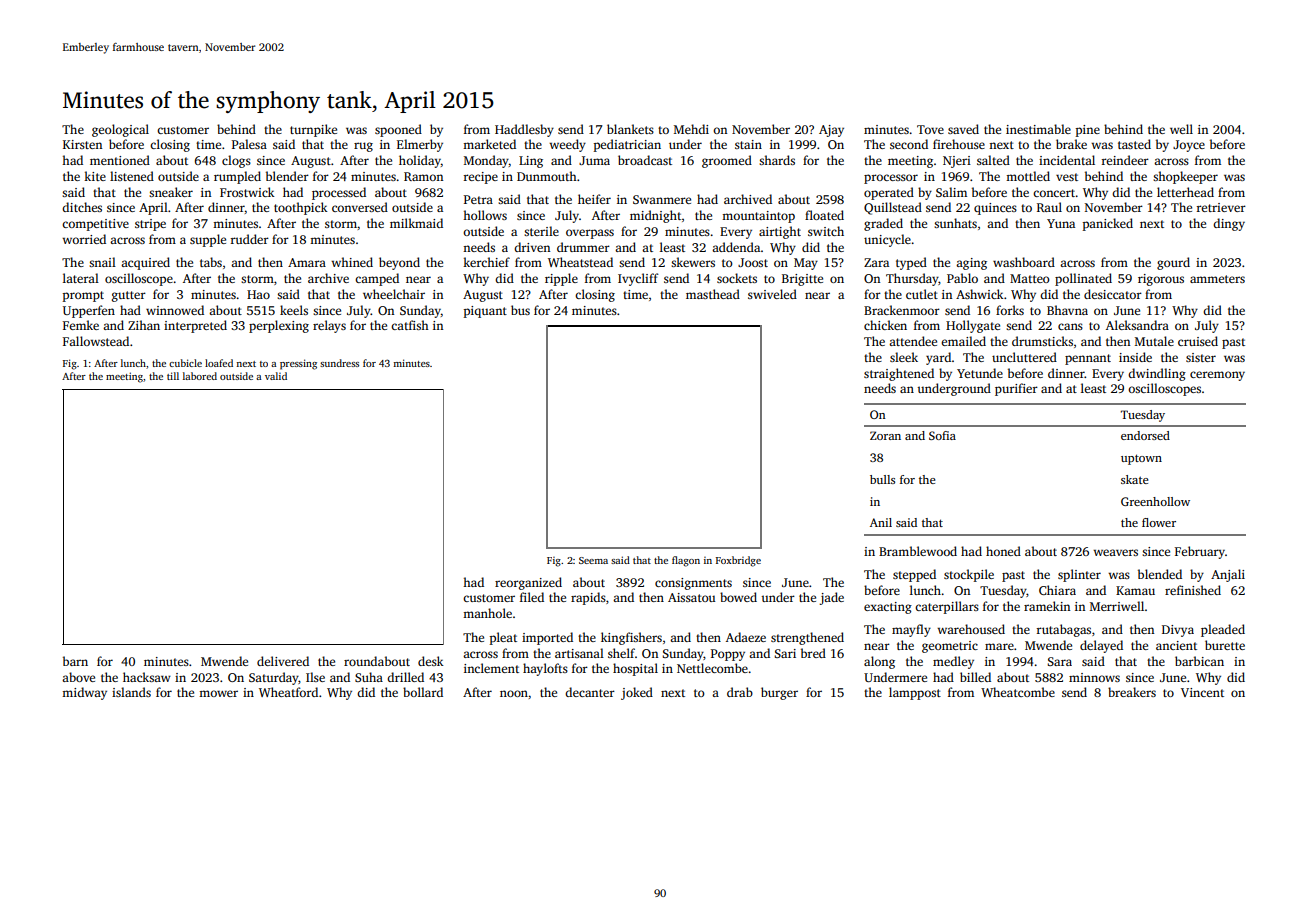  I want to click on pine, so click(1088, 131).
